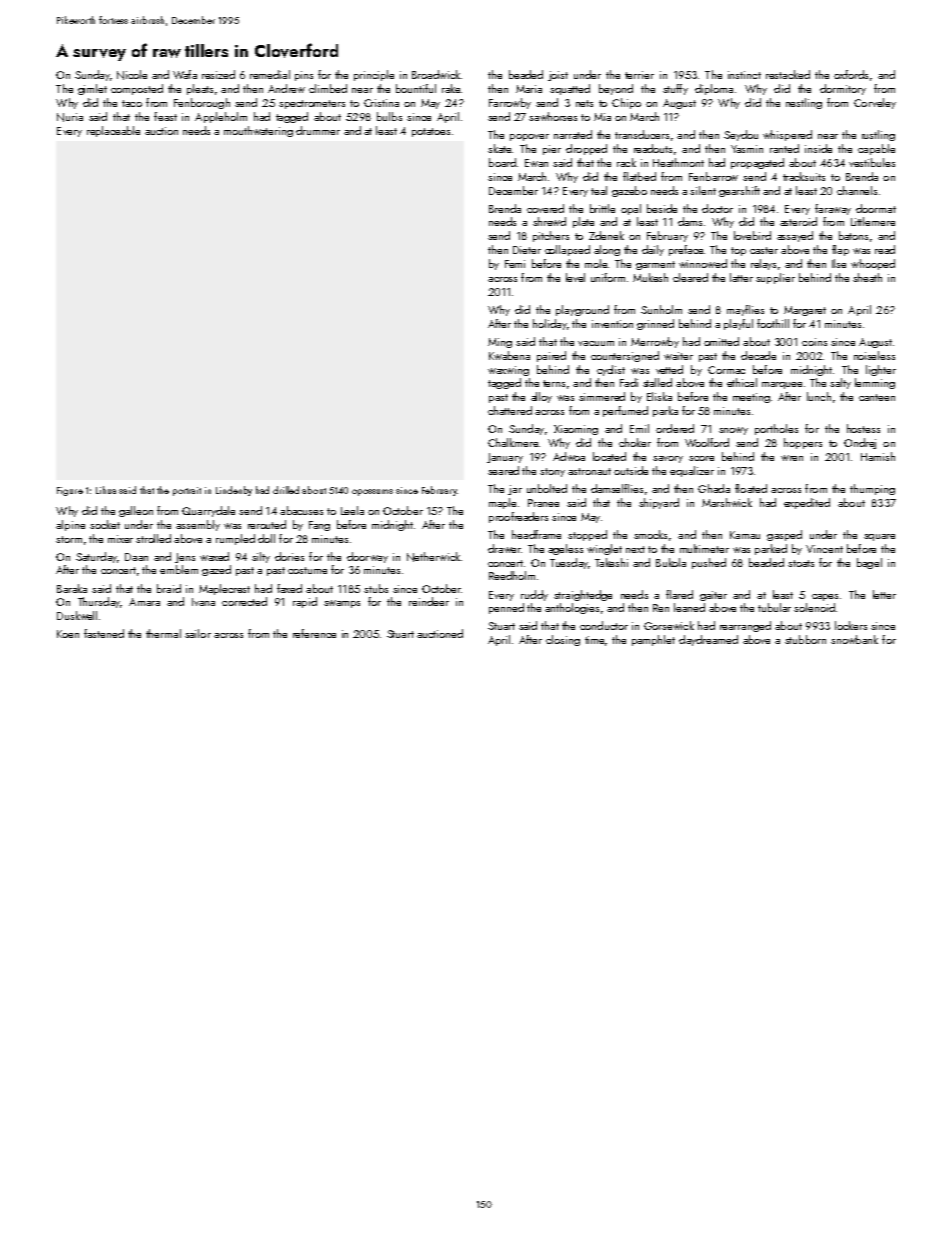  What do you see at coordinates (106, 490) in the document?
I see `Lihua` at bounding box center [106, 490].
